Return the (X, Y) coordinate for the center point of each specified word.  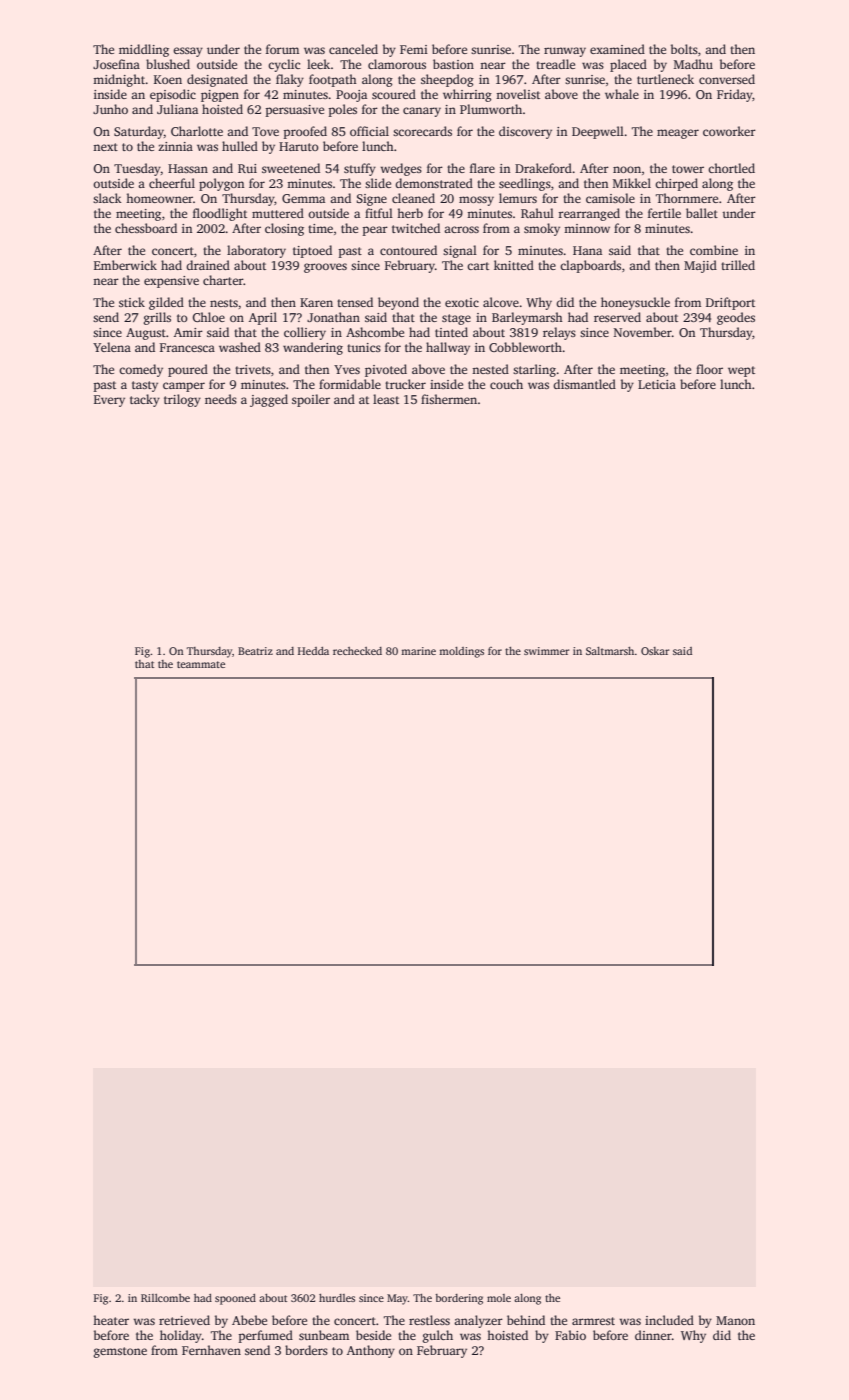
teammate (201, 664)
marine (418, 651)
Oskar (655, 651)
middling (144, 50)
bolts (684, 49)
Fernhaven (211, 1350)
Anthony (371, 1351)
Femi (414, 49)
